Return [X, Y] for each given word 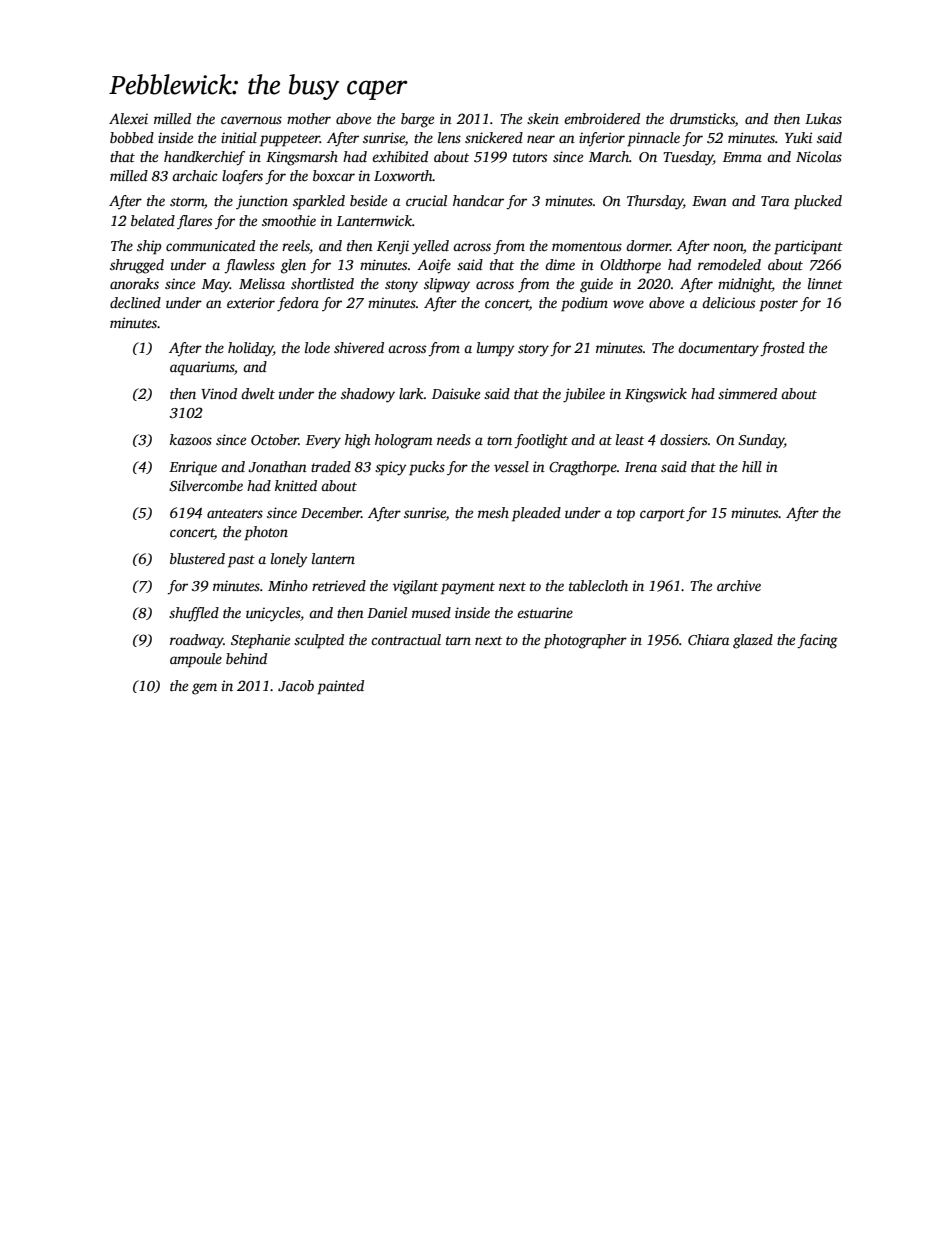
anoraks [134, 283]
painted [340, 687]
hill [752, 466]
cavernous [251, 120]
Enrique [193, 468]
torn [499, 440]
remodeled [729, 264]
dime [560, 264]
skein [543, 118]
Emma [742, 157]
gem [204, 689]
